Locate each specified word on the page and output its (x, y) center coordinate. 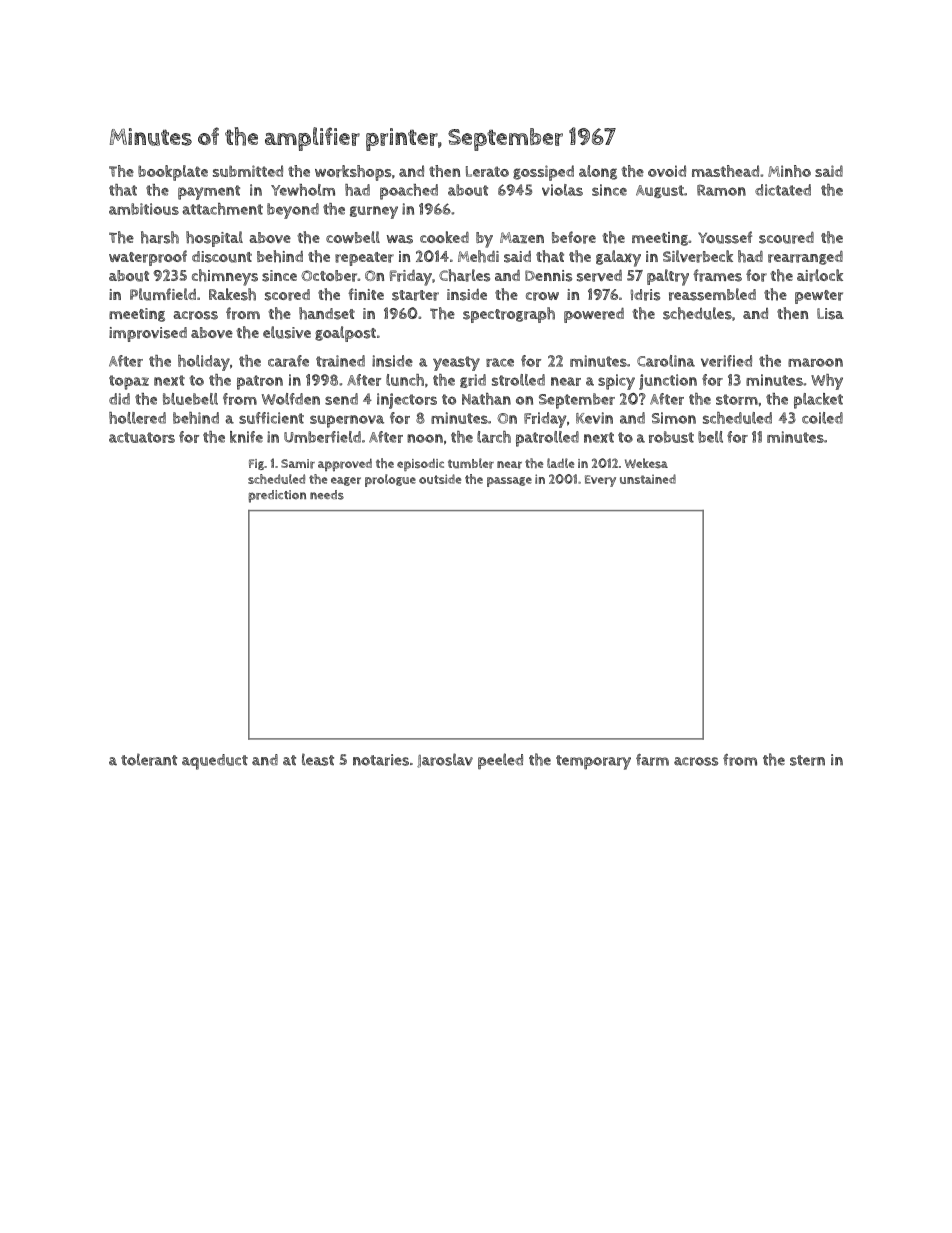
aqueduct (215, 762)
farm (652, 760)
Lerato (487, 171)
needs (327, 495)
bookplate (173, 173)
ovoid (667, 171)
